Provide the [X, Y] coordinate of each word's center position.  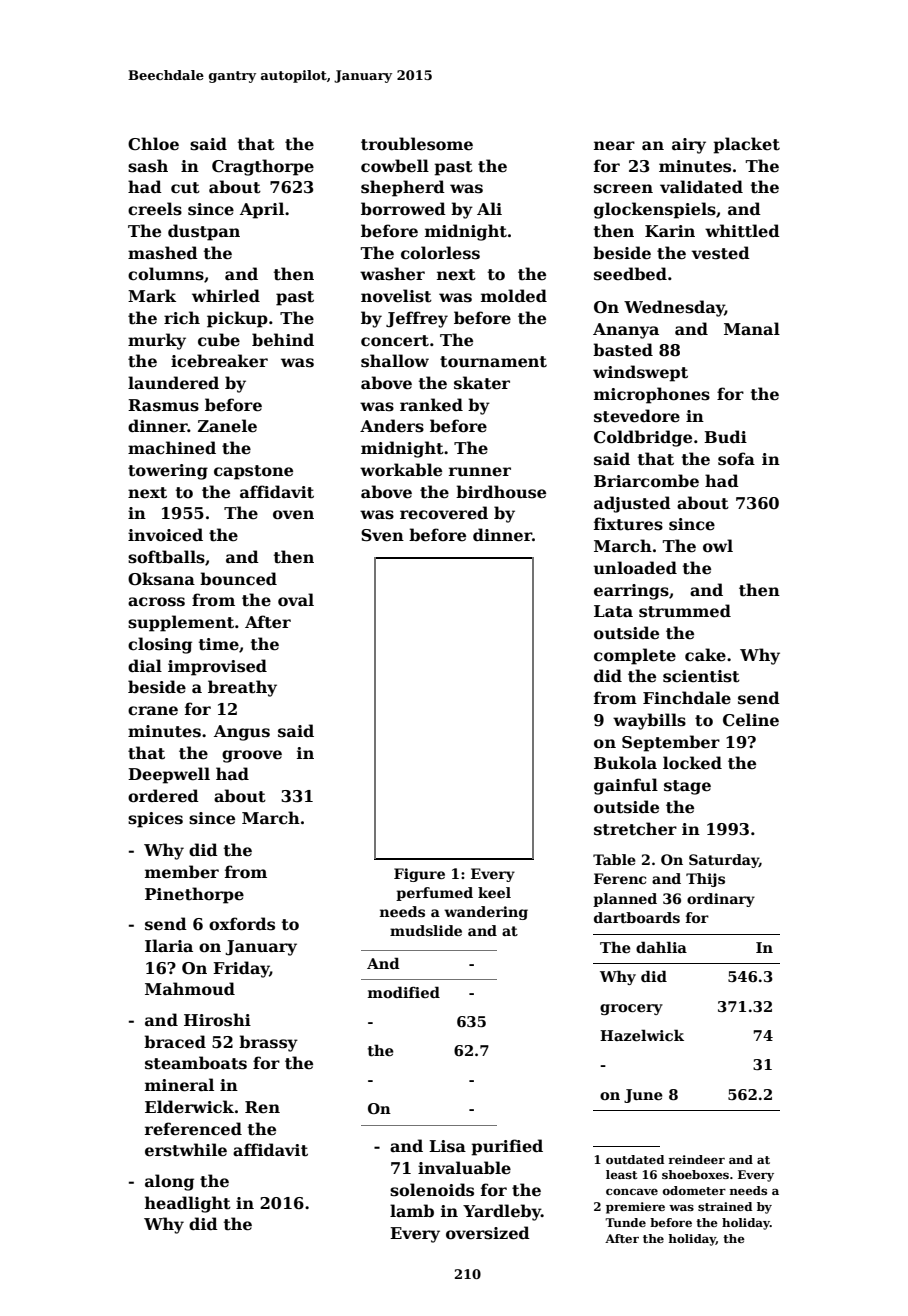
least [621, 1174]
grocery [631, 1009]
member [182, 872]
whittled [742, 231]
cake [705, 655]
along [169, 1182]
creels [155, 209]
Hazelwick [642, 1035]
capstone [253, 472]
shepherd [403, 188]
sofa [736, 459]
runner [480, 472]
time [219, 644]
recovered [444, 513]
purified [507, 1147]
